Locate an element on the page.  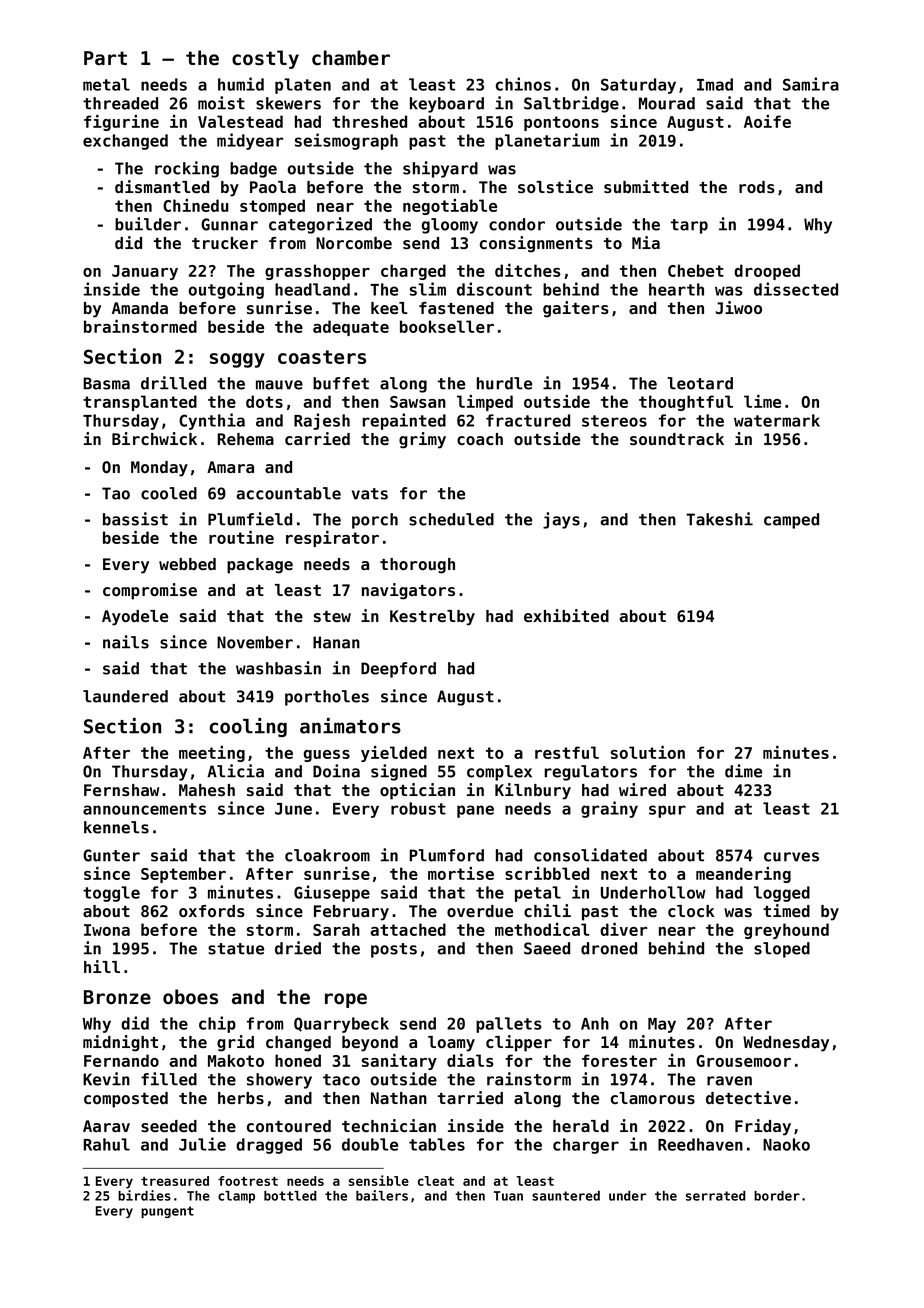
shipyard is located at coordinates (440, 169).
